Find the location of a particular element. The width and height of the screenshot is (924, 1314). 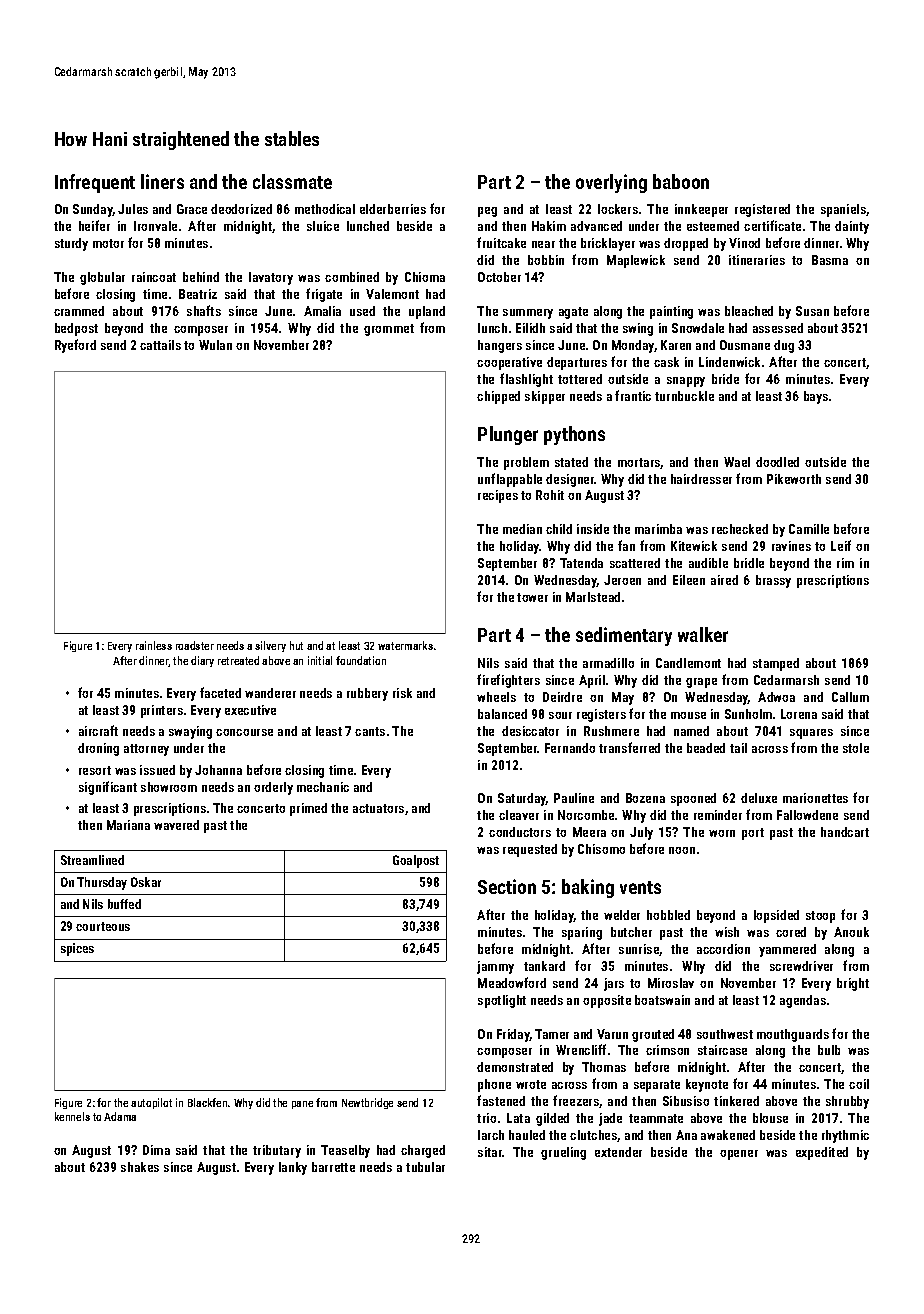

baboon is located at coordinates (681, 181).
